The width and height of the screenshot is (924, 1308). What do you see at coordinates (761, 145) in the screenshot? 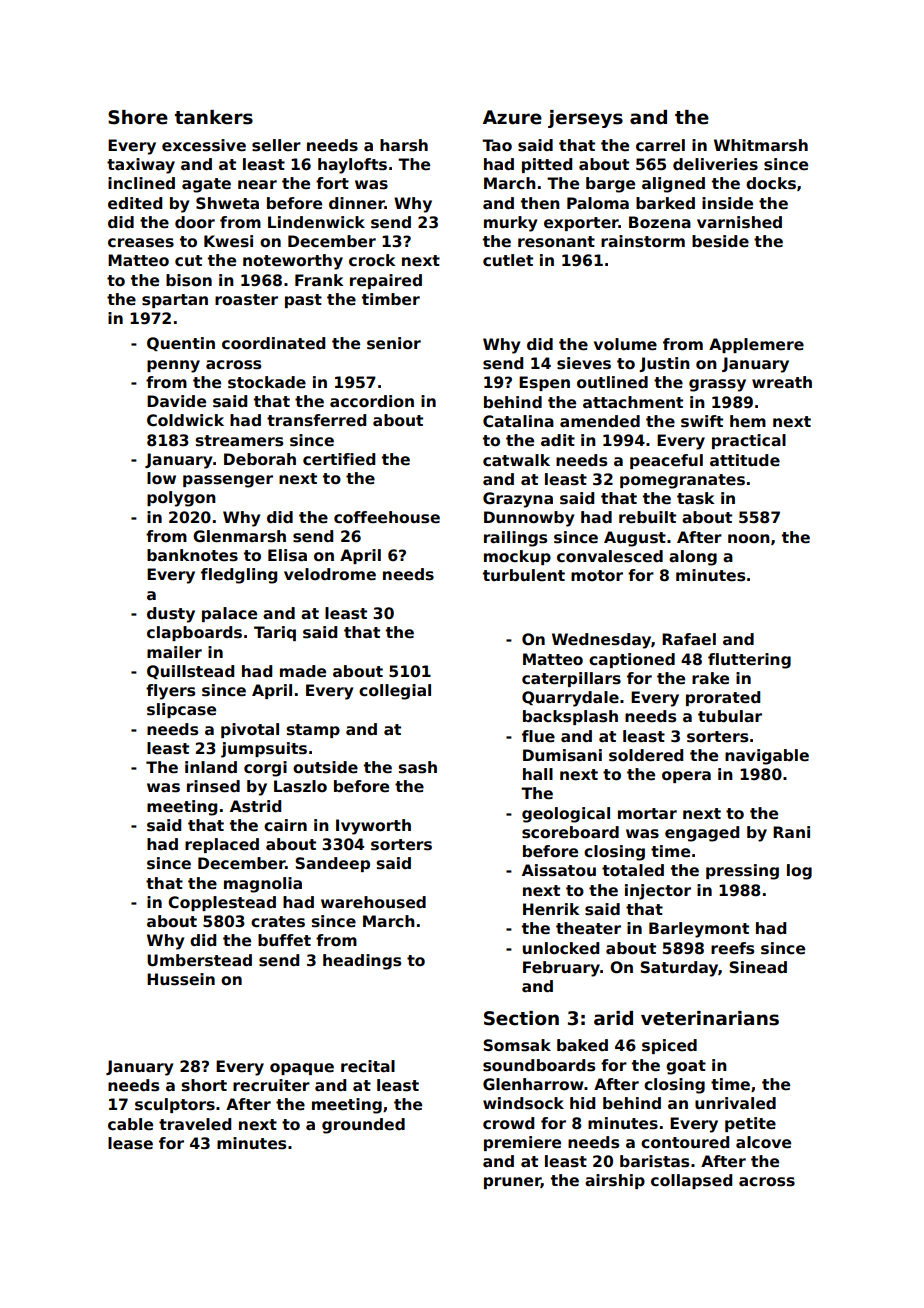
I see `Whitmarsh` at bounding box center [761, 145].
